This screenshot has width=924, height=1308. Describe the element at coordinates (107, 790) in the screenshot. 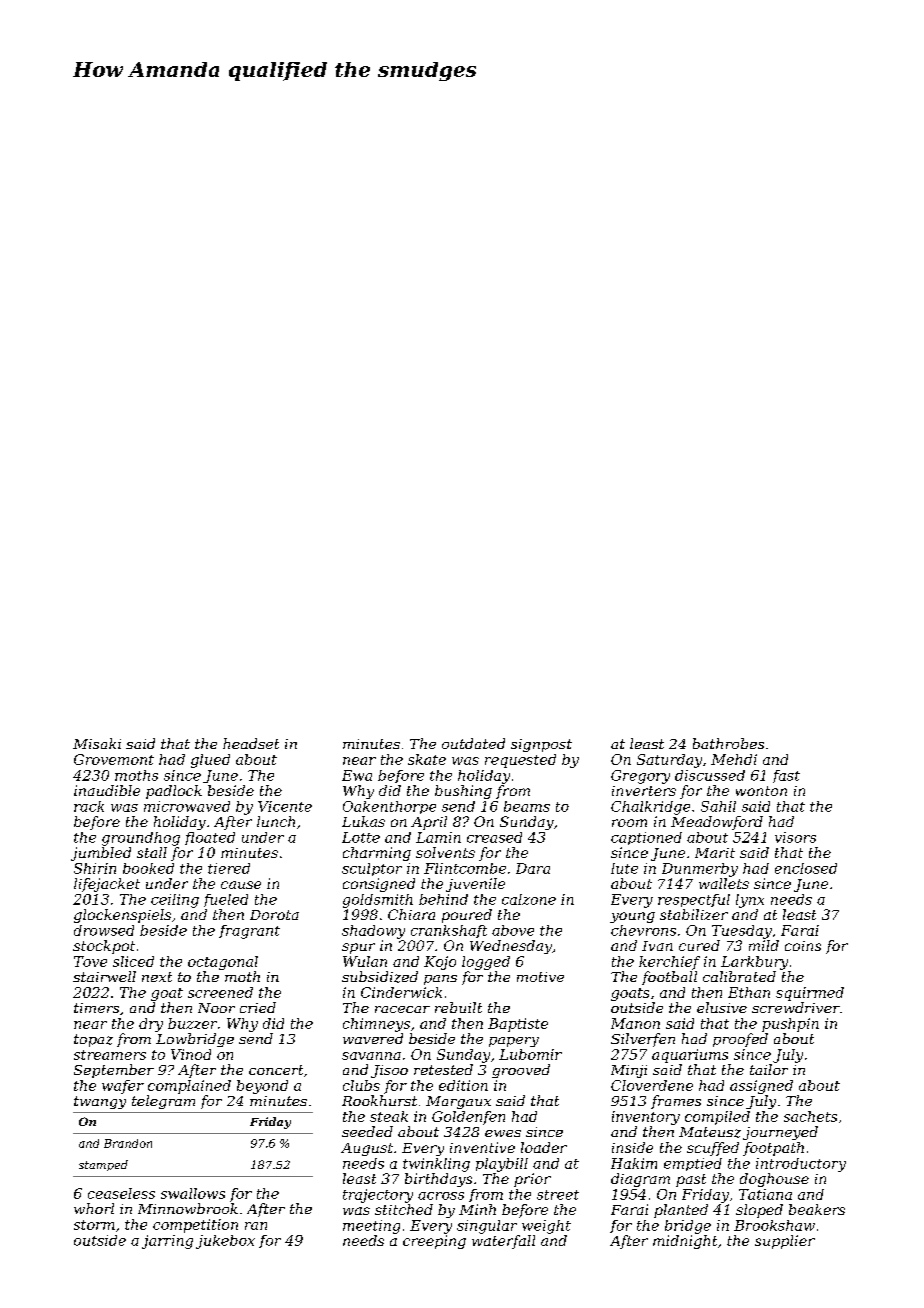

I see `inaudible` at that location.
